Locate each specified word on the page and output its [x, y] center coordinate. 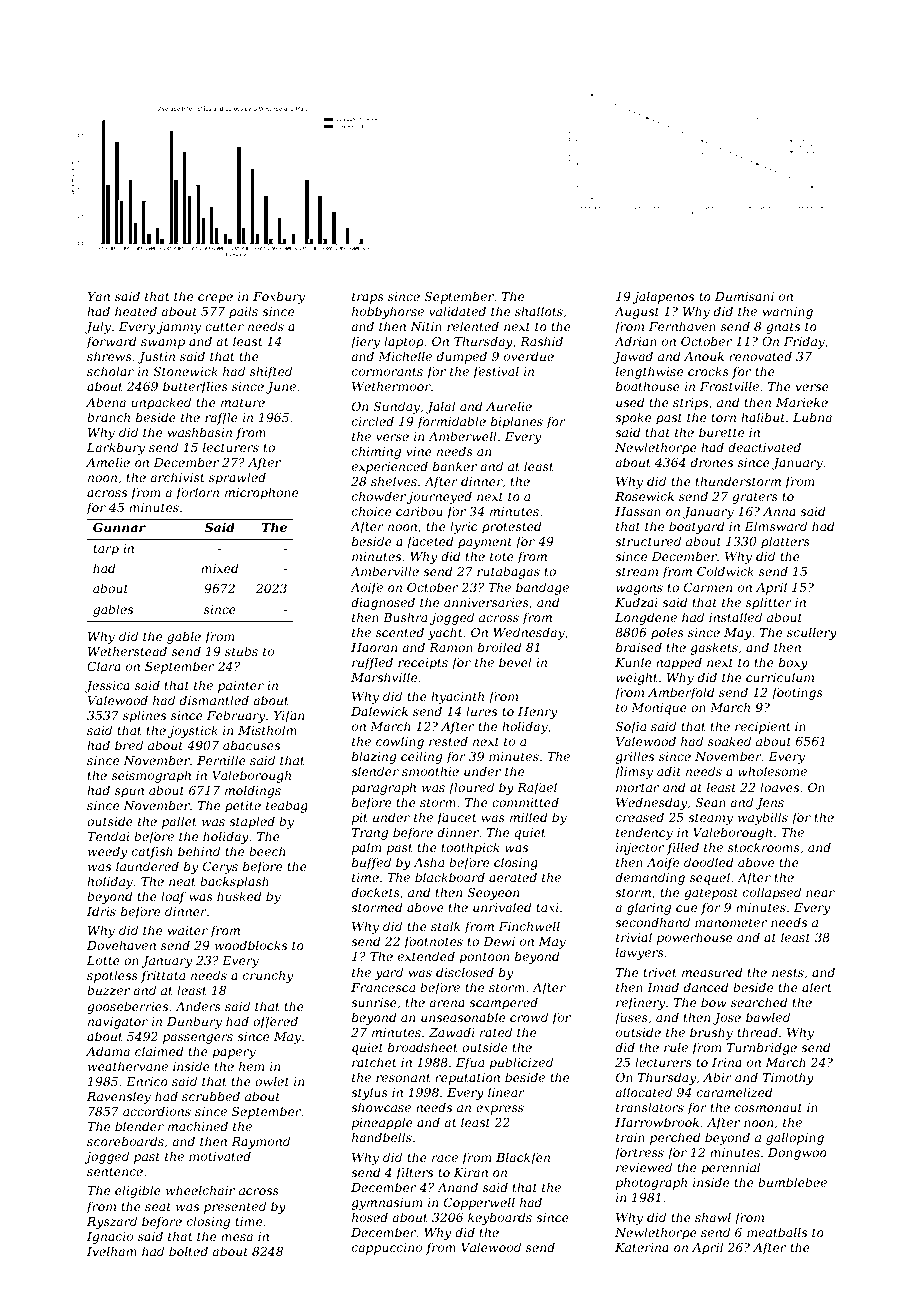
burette [721, 432]
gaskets [714, 648]
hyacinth [457, 697]
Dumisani [744, 296]
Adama [108, 1051]
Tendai [108, 836]
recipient [763, 728]
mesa [237, 1237]
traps [368, 298]
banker [455, 466]
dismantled [214, 700]
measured [712, 972]
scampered [503, 1003]
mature [243, 402]
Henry [537, 713]
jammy [179, 328]
